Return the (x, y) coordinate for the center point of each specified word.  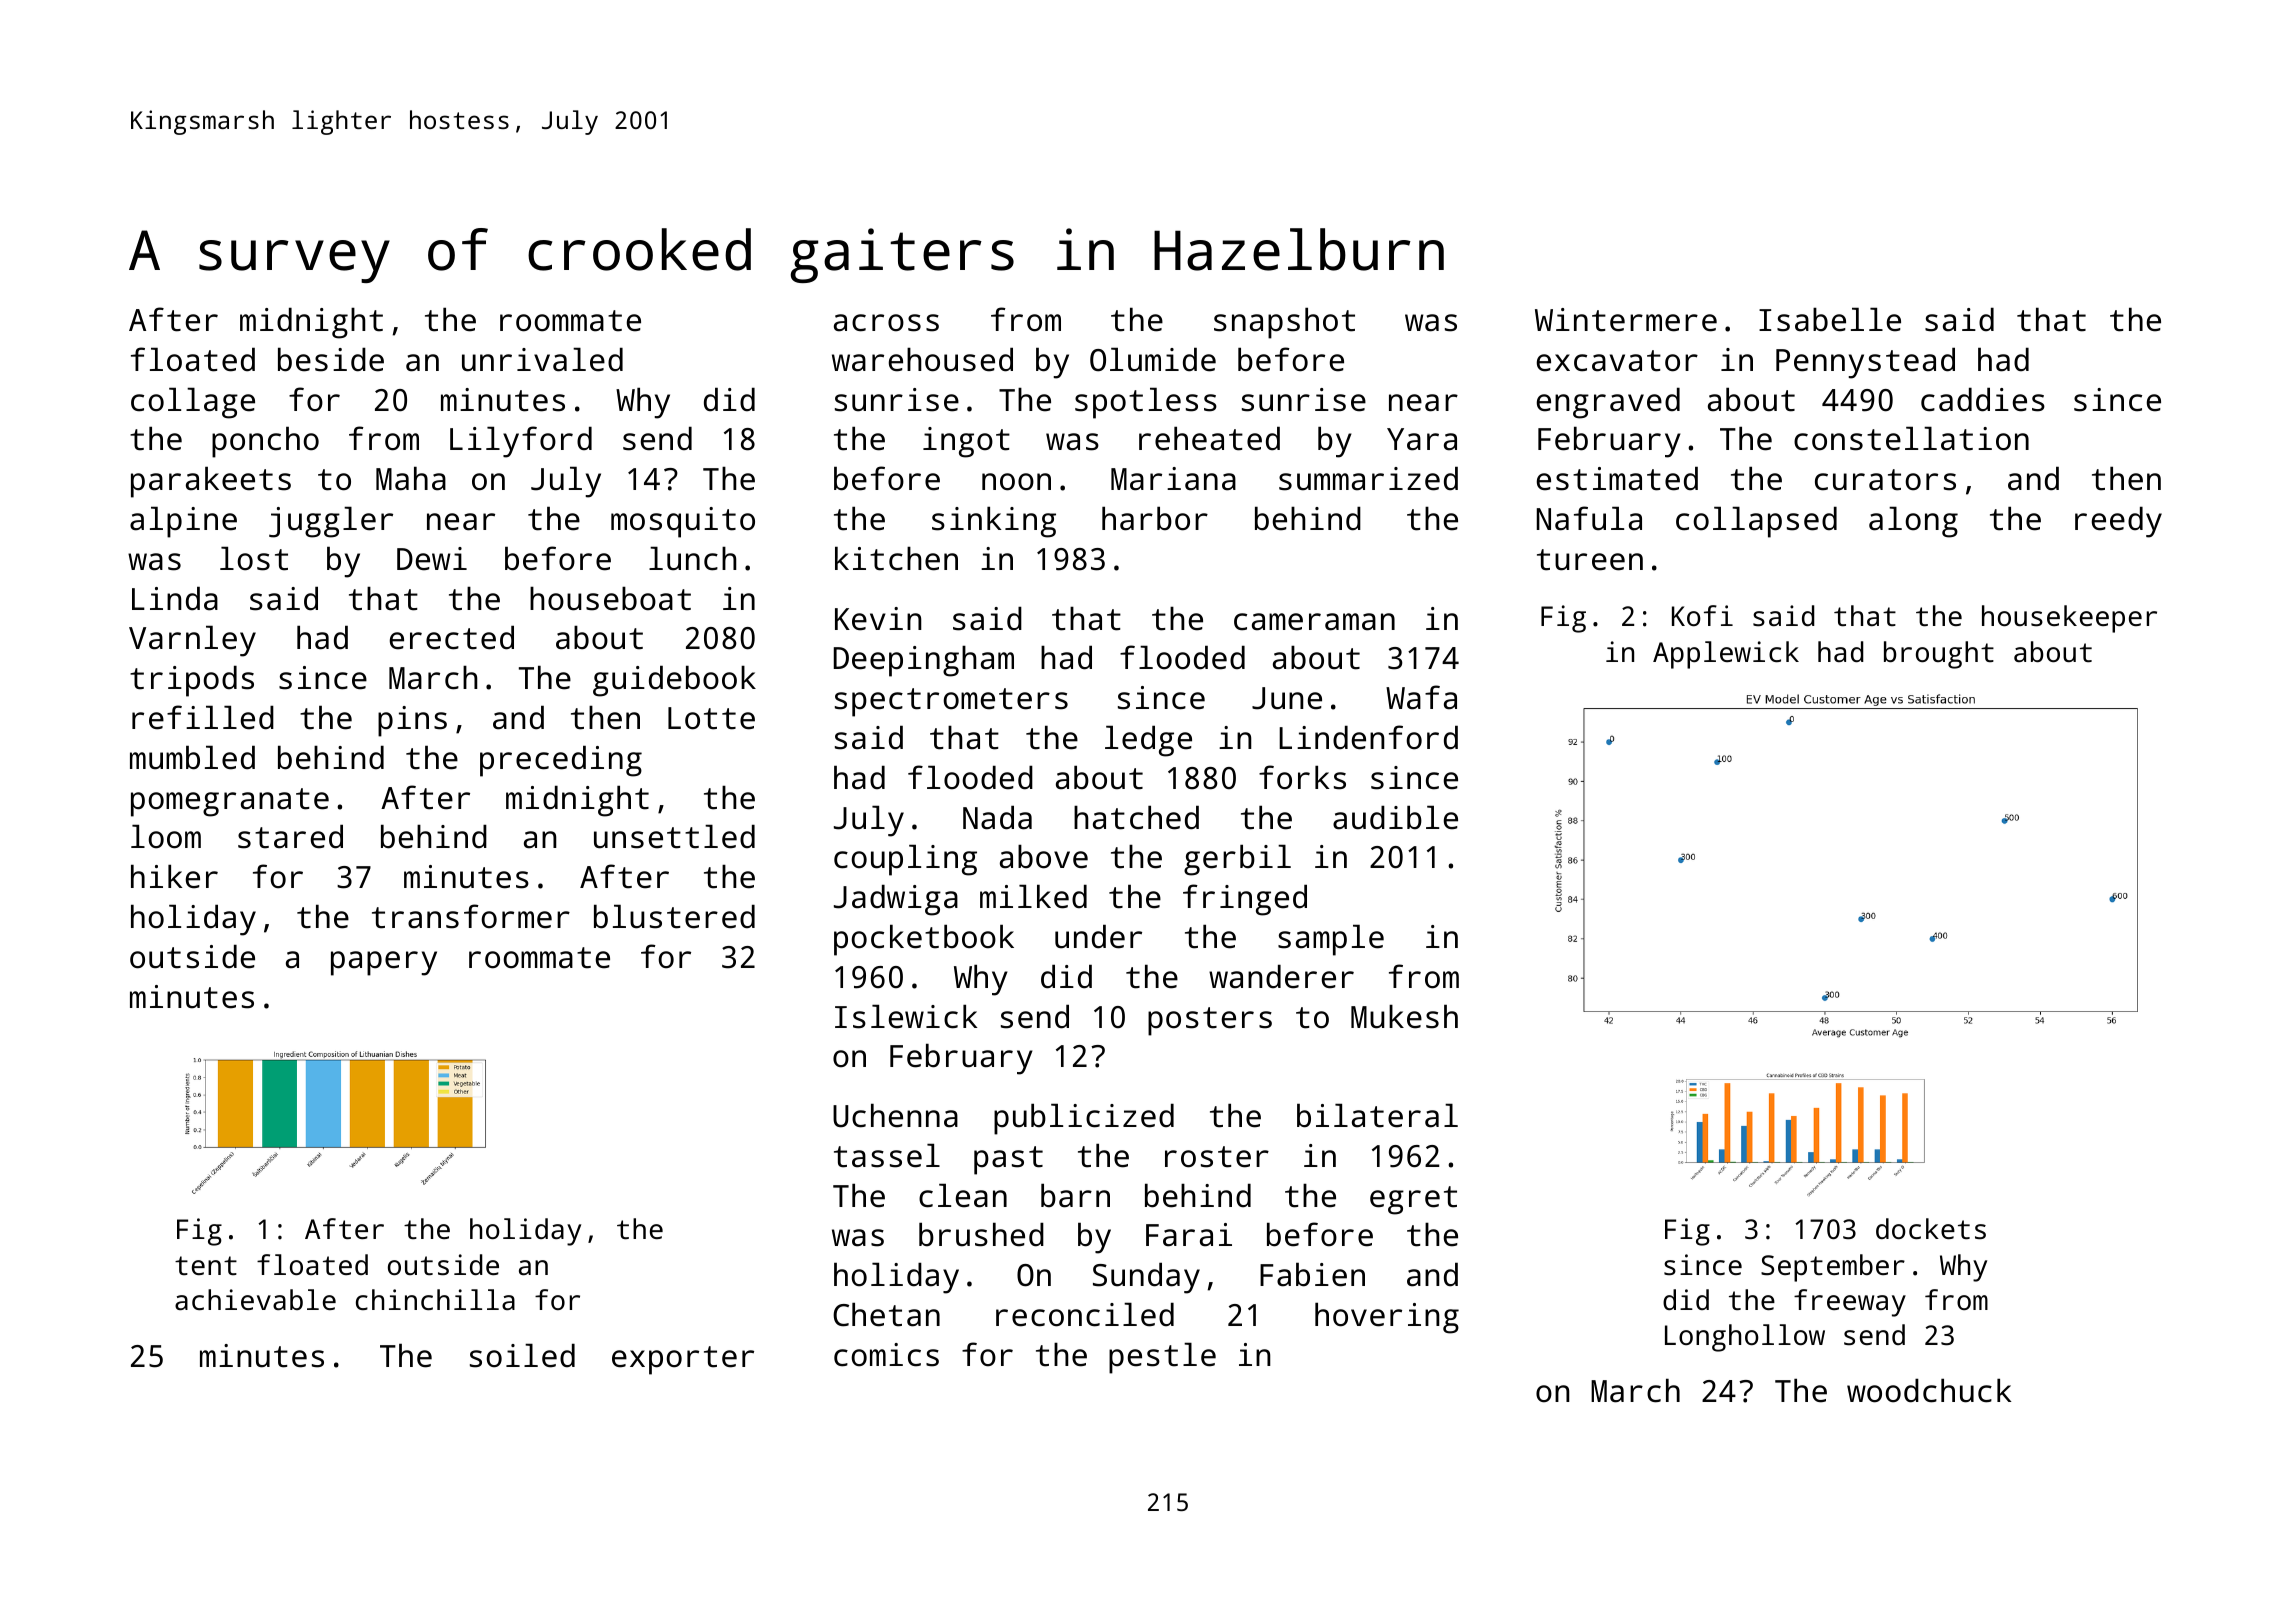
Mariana (1173, 479)
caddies (1983, 399)
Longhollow (1745, 1338)
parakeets (211, 482)
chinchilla (435, 1299)
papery (384, 963)
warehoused (922, 359)
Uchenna (895, 1115)
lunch (693, 558)
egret (1413, 1200)
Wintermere (1626, 320)
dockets (1931, 1229)
